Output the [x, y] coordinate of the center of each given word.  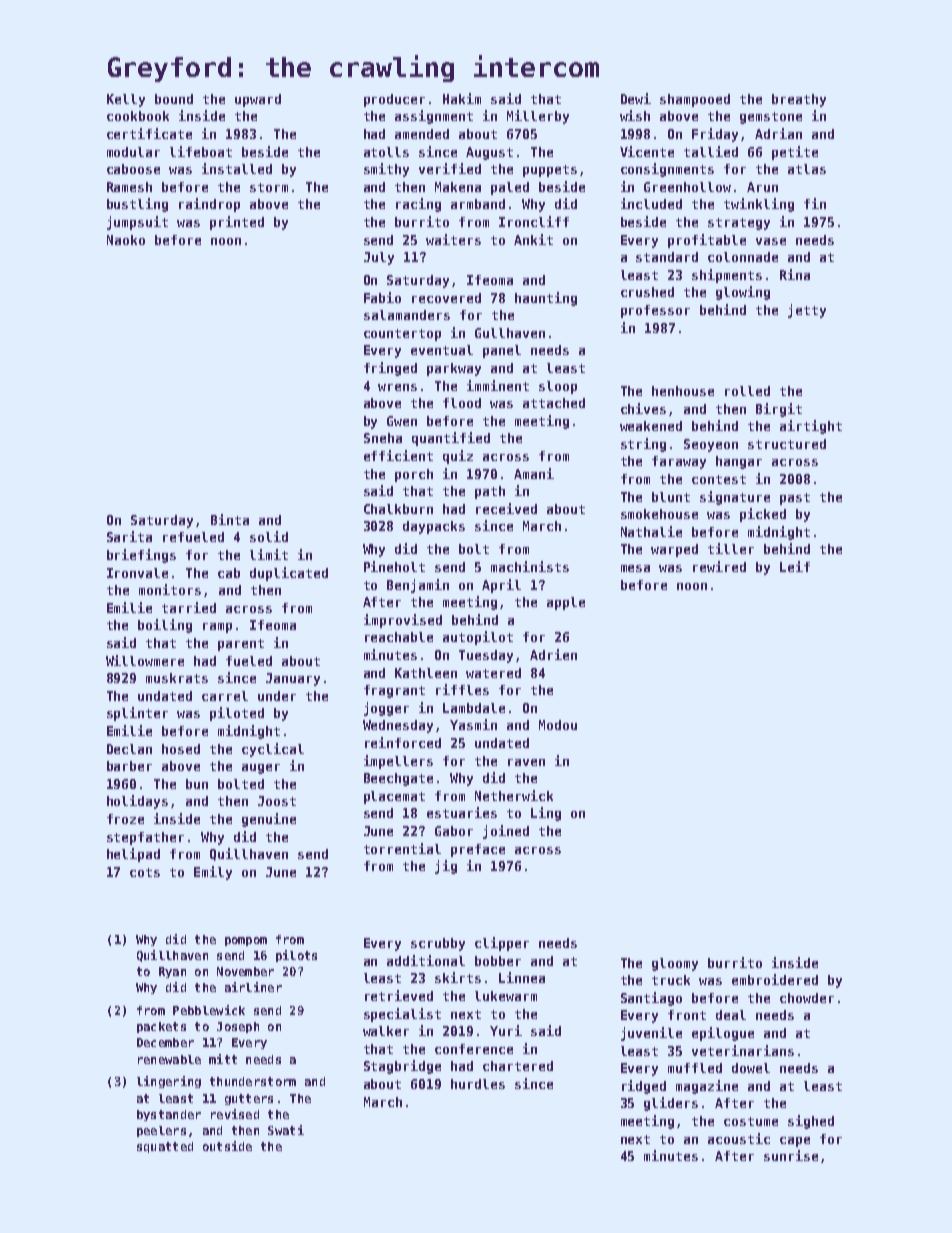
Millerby [538, 117]
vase [771, 241]
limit [269, 554]
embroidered [775, 979]
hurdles [478, 1084]
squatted [165, 1147]
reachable [399, 637]
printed [237, 223]
